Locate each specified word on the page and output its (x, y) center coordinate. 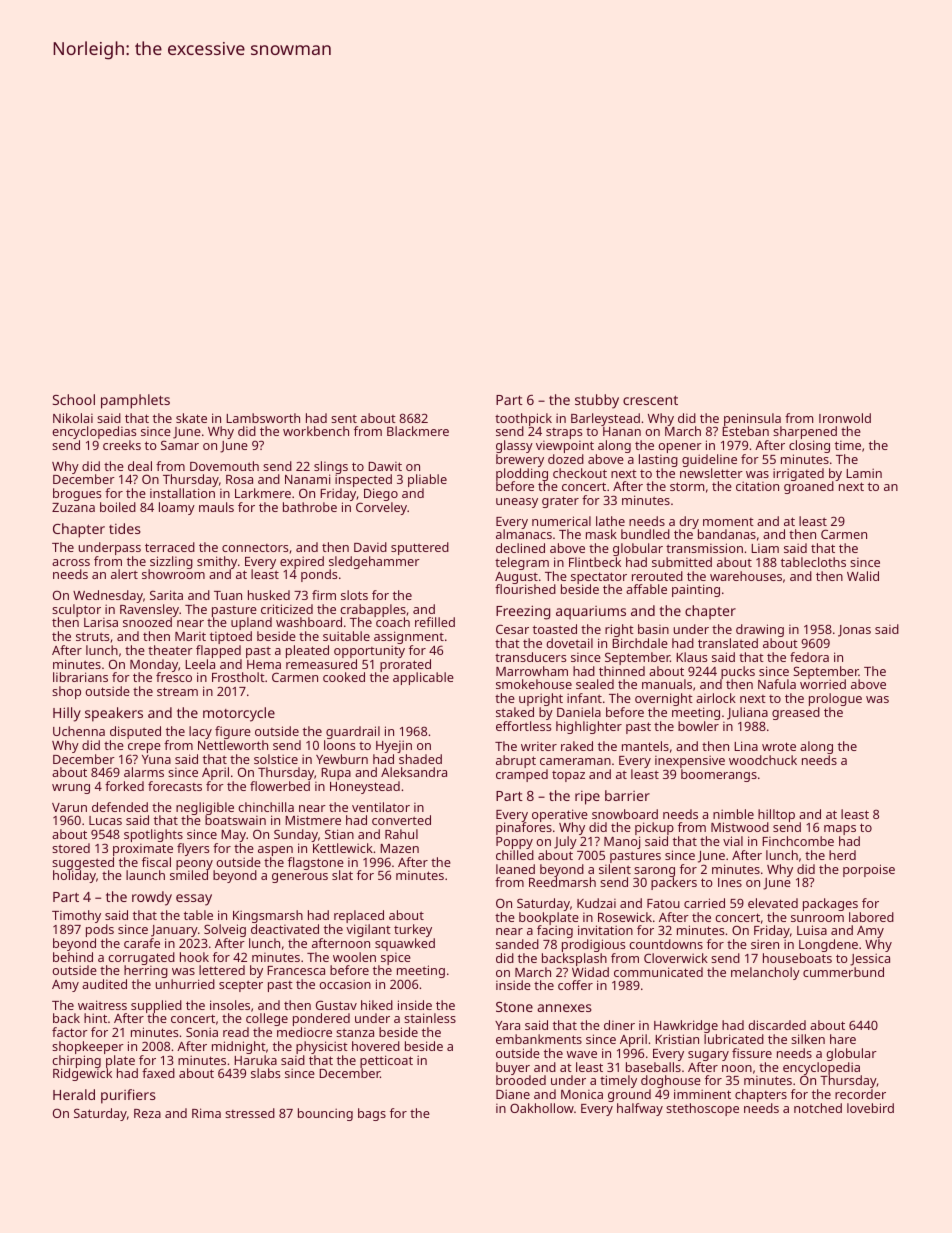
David (370, 547)
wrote (779, 746)
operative (560, 816)
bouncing (325, 1114)
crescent (650, 400)
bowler (698, 726)
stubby (597, 401)
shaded (420, 759)
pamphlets (135, 401)
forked (124, 786)
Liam (765, 548)
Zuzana (73, 507)
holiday (74, 877)
